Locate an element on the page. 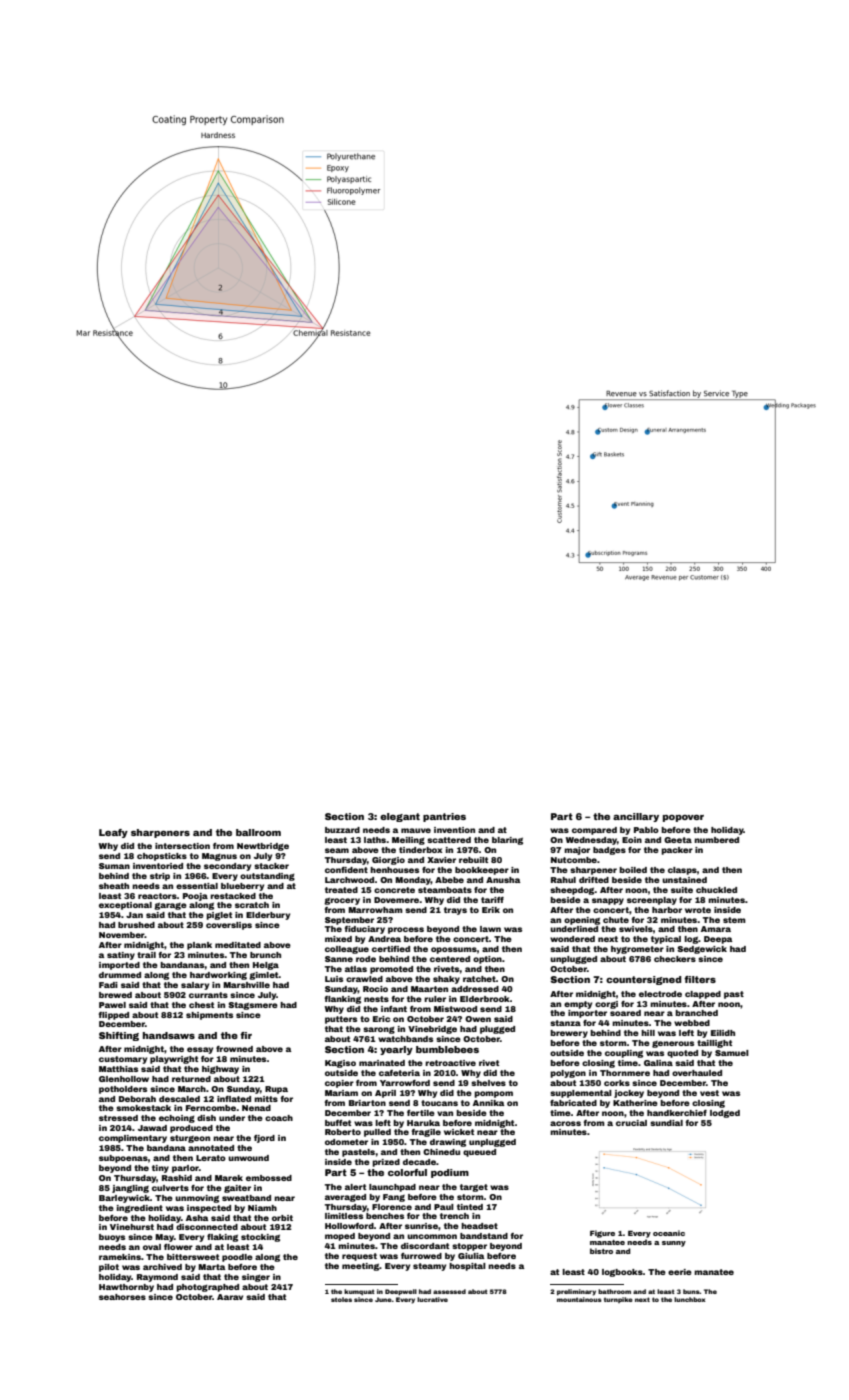  rebuilt is located at coordinates (473, 860).
